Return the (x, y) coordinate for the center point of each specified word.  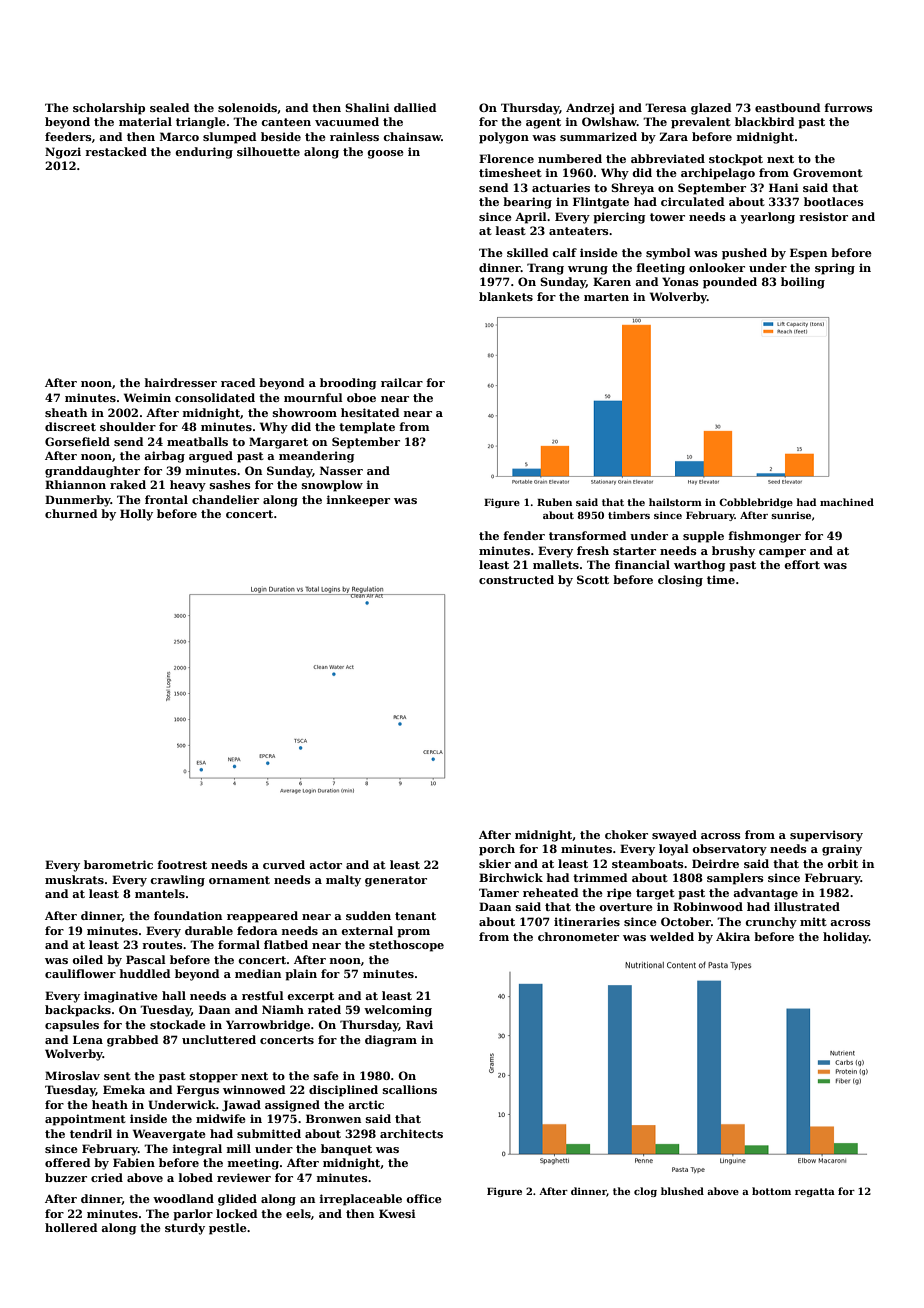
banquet (346, 1150)
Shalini (367, 107)
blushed (682, 1191)
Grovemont (828, 172)
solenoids (247, 107)
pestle (228, 1229)
